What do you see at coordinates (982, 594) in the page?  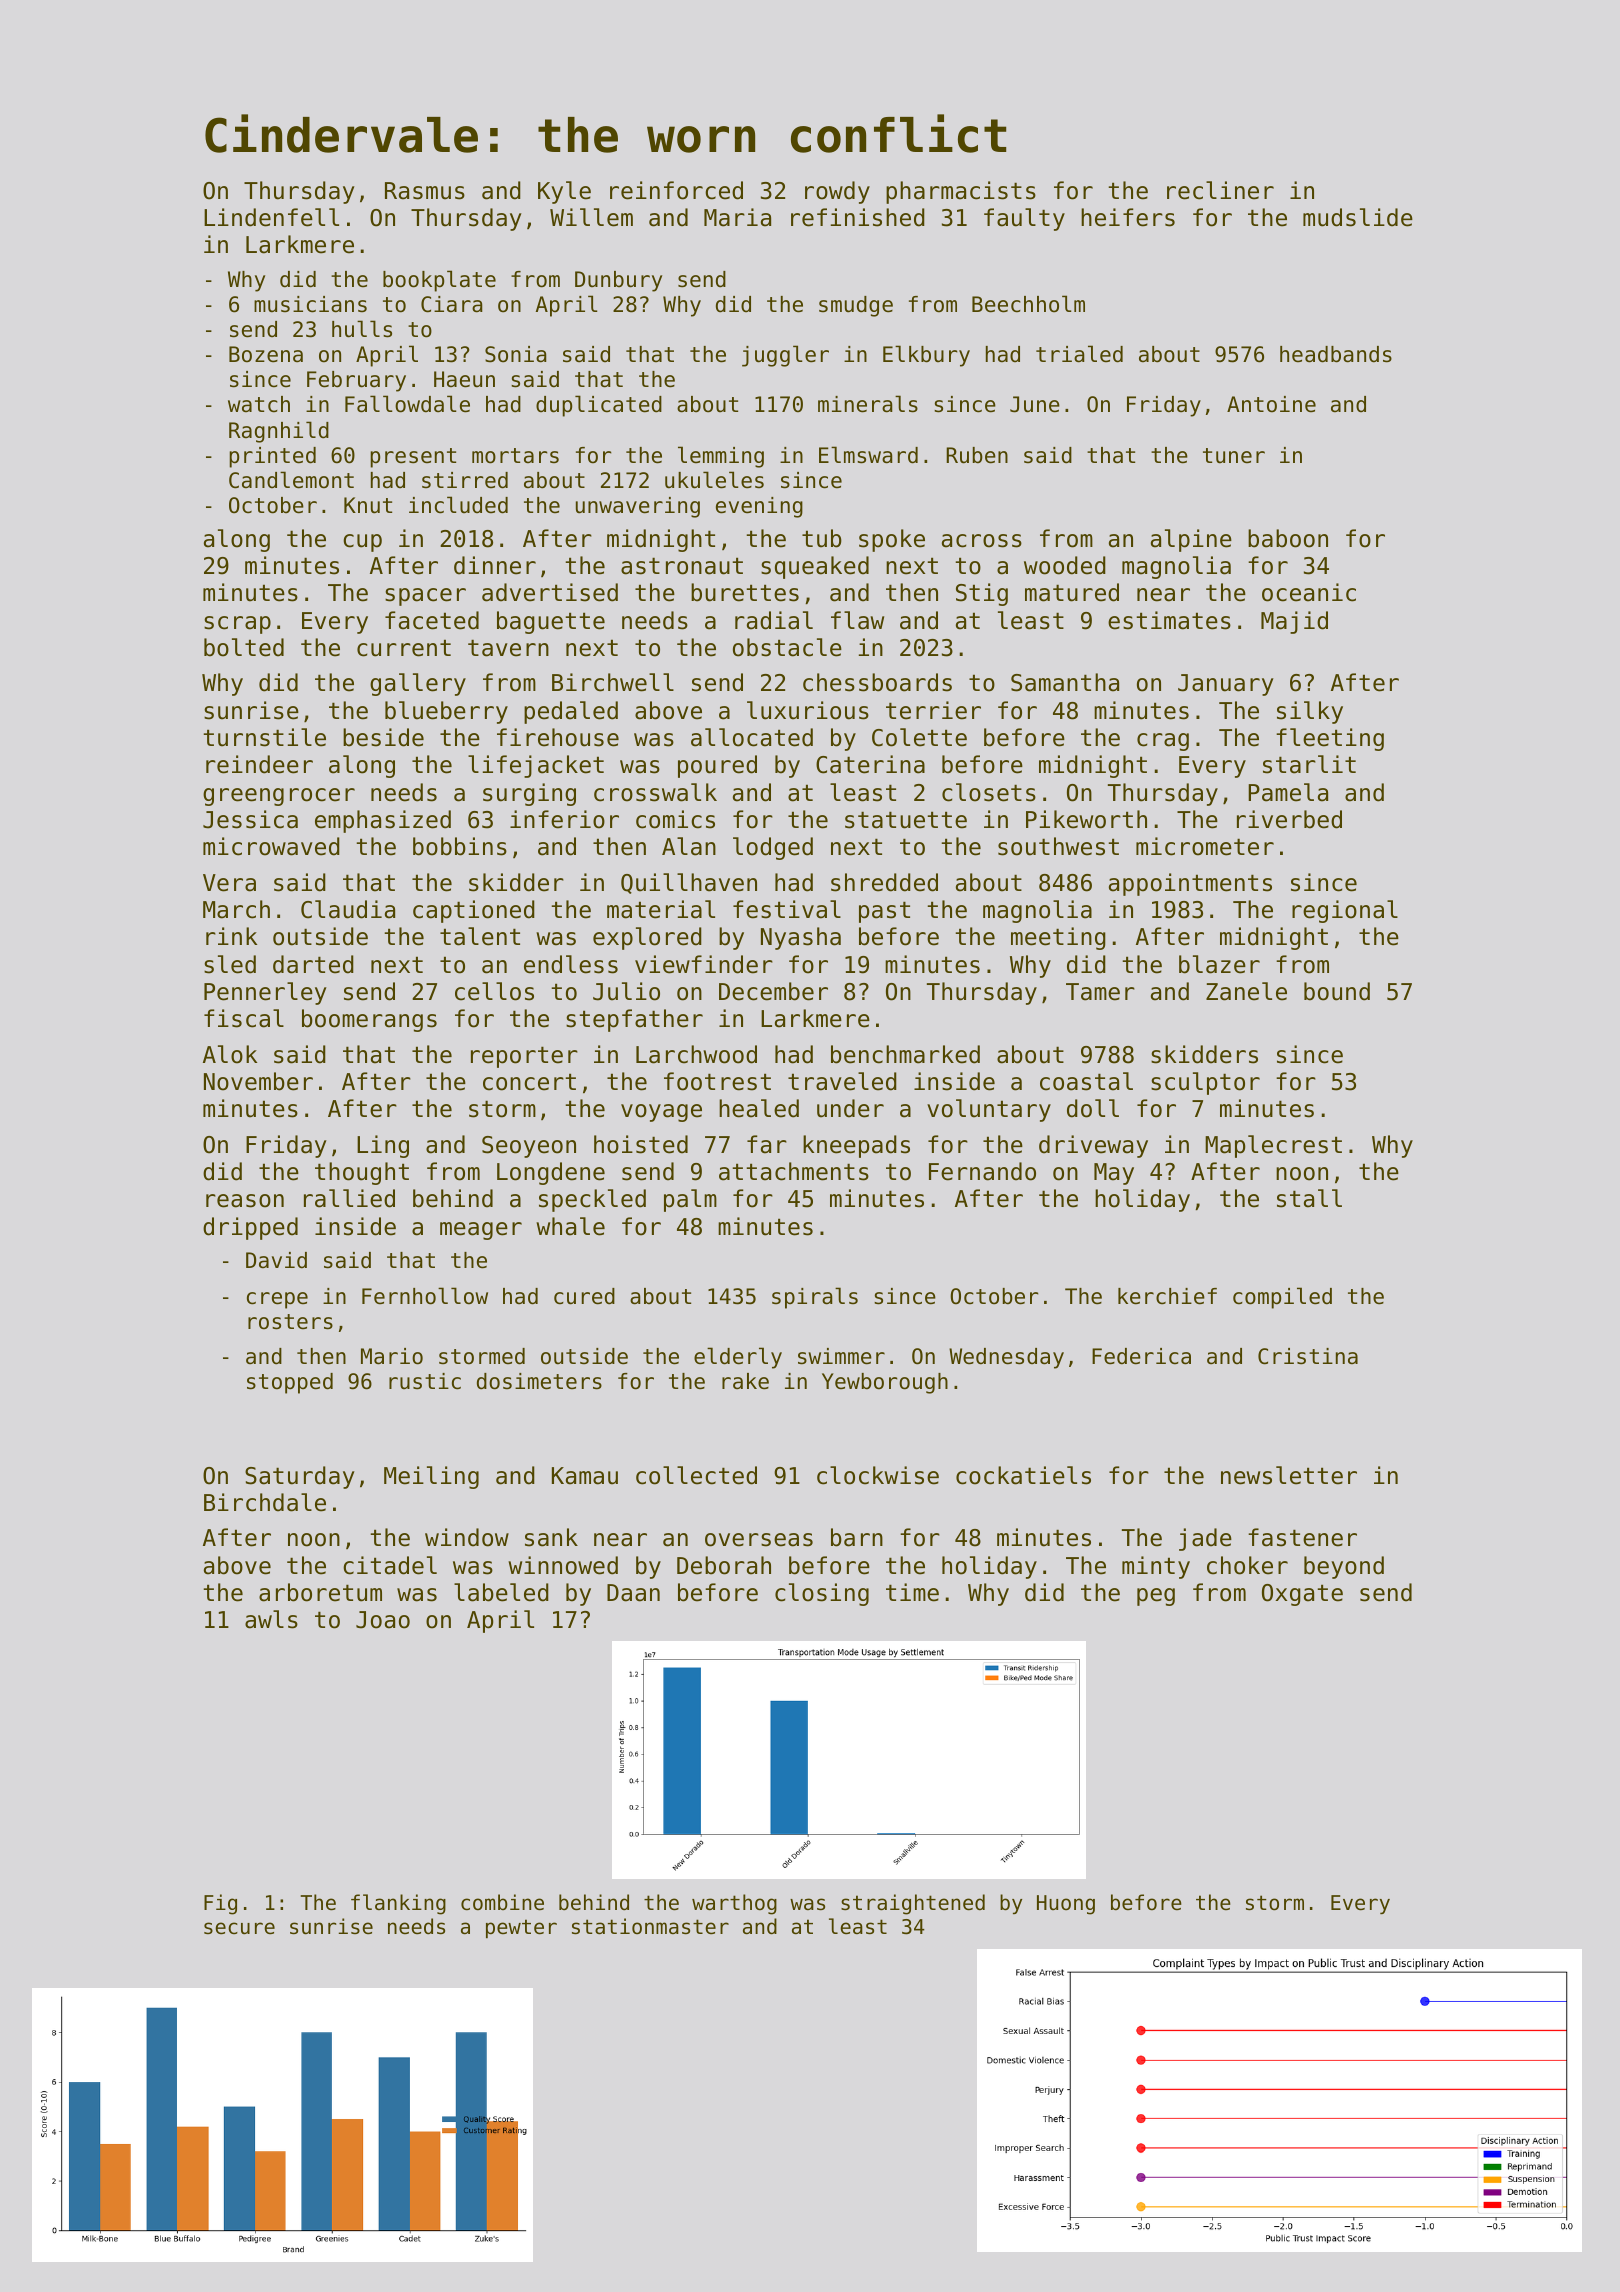 I see `Stig` at bounding box center [982, 594].
